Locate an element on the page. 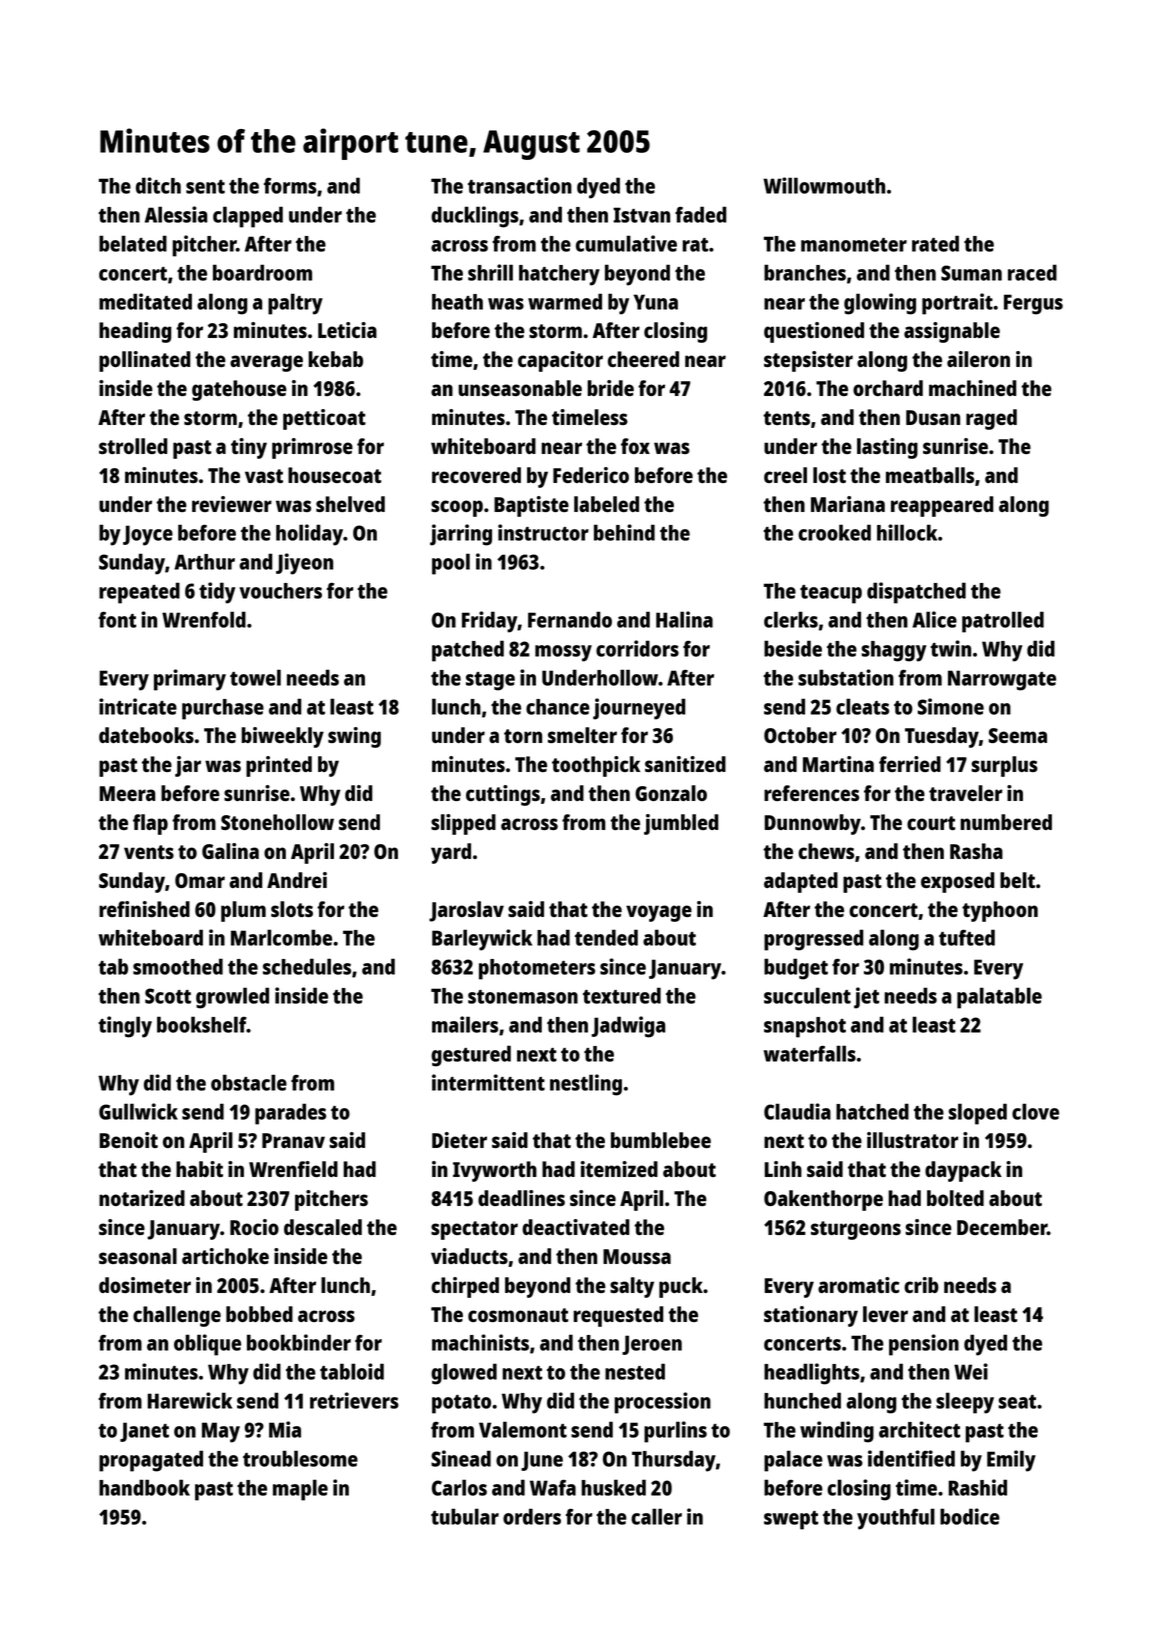 This document has height=1645, width=1163. Gullwick is located at coordinates (138, 1111).
